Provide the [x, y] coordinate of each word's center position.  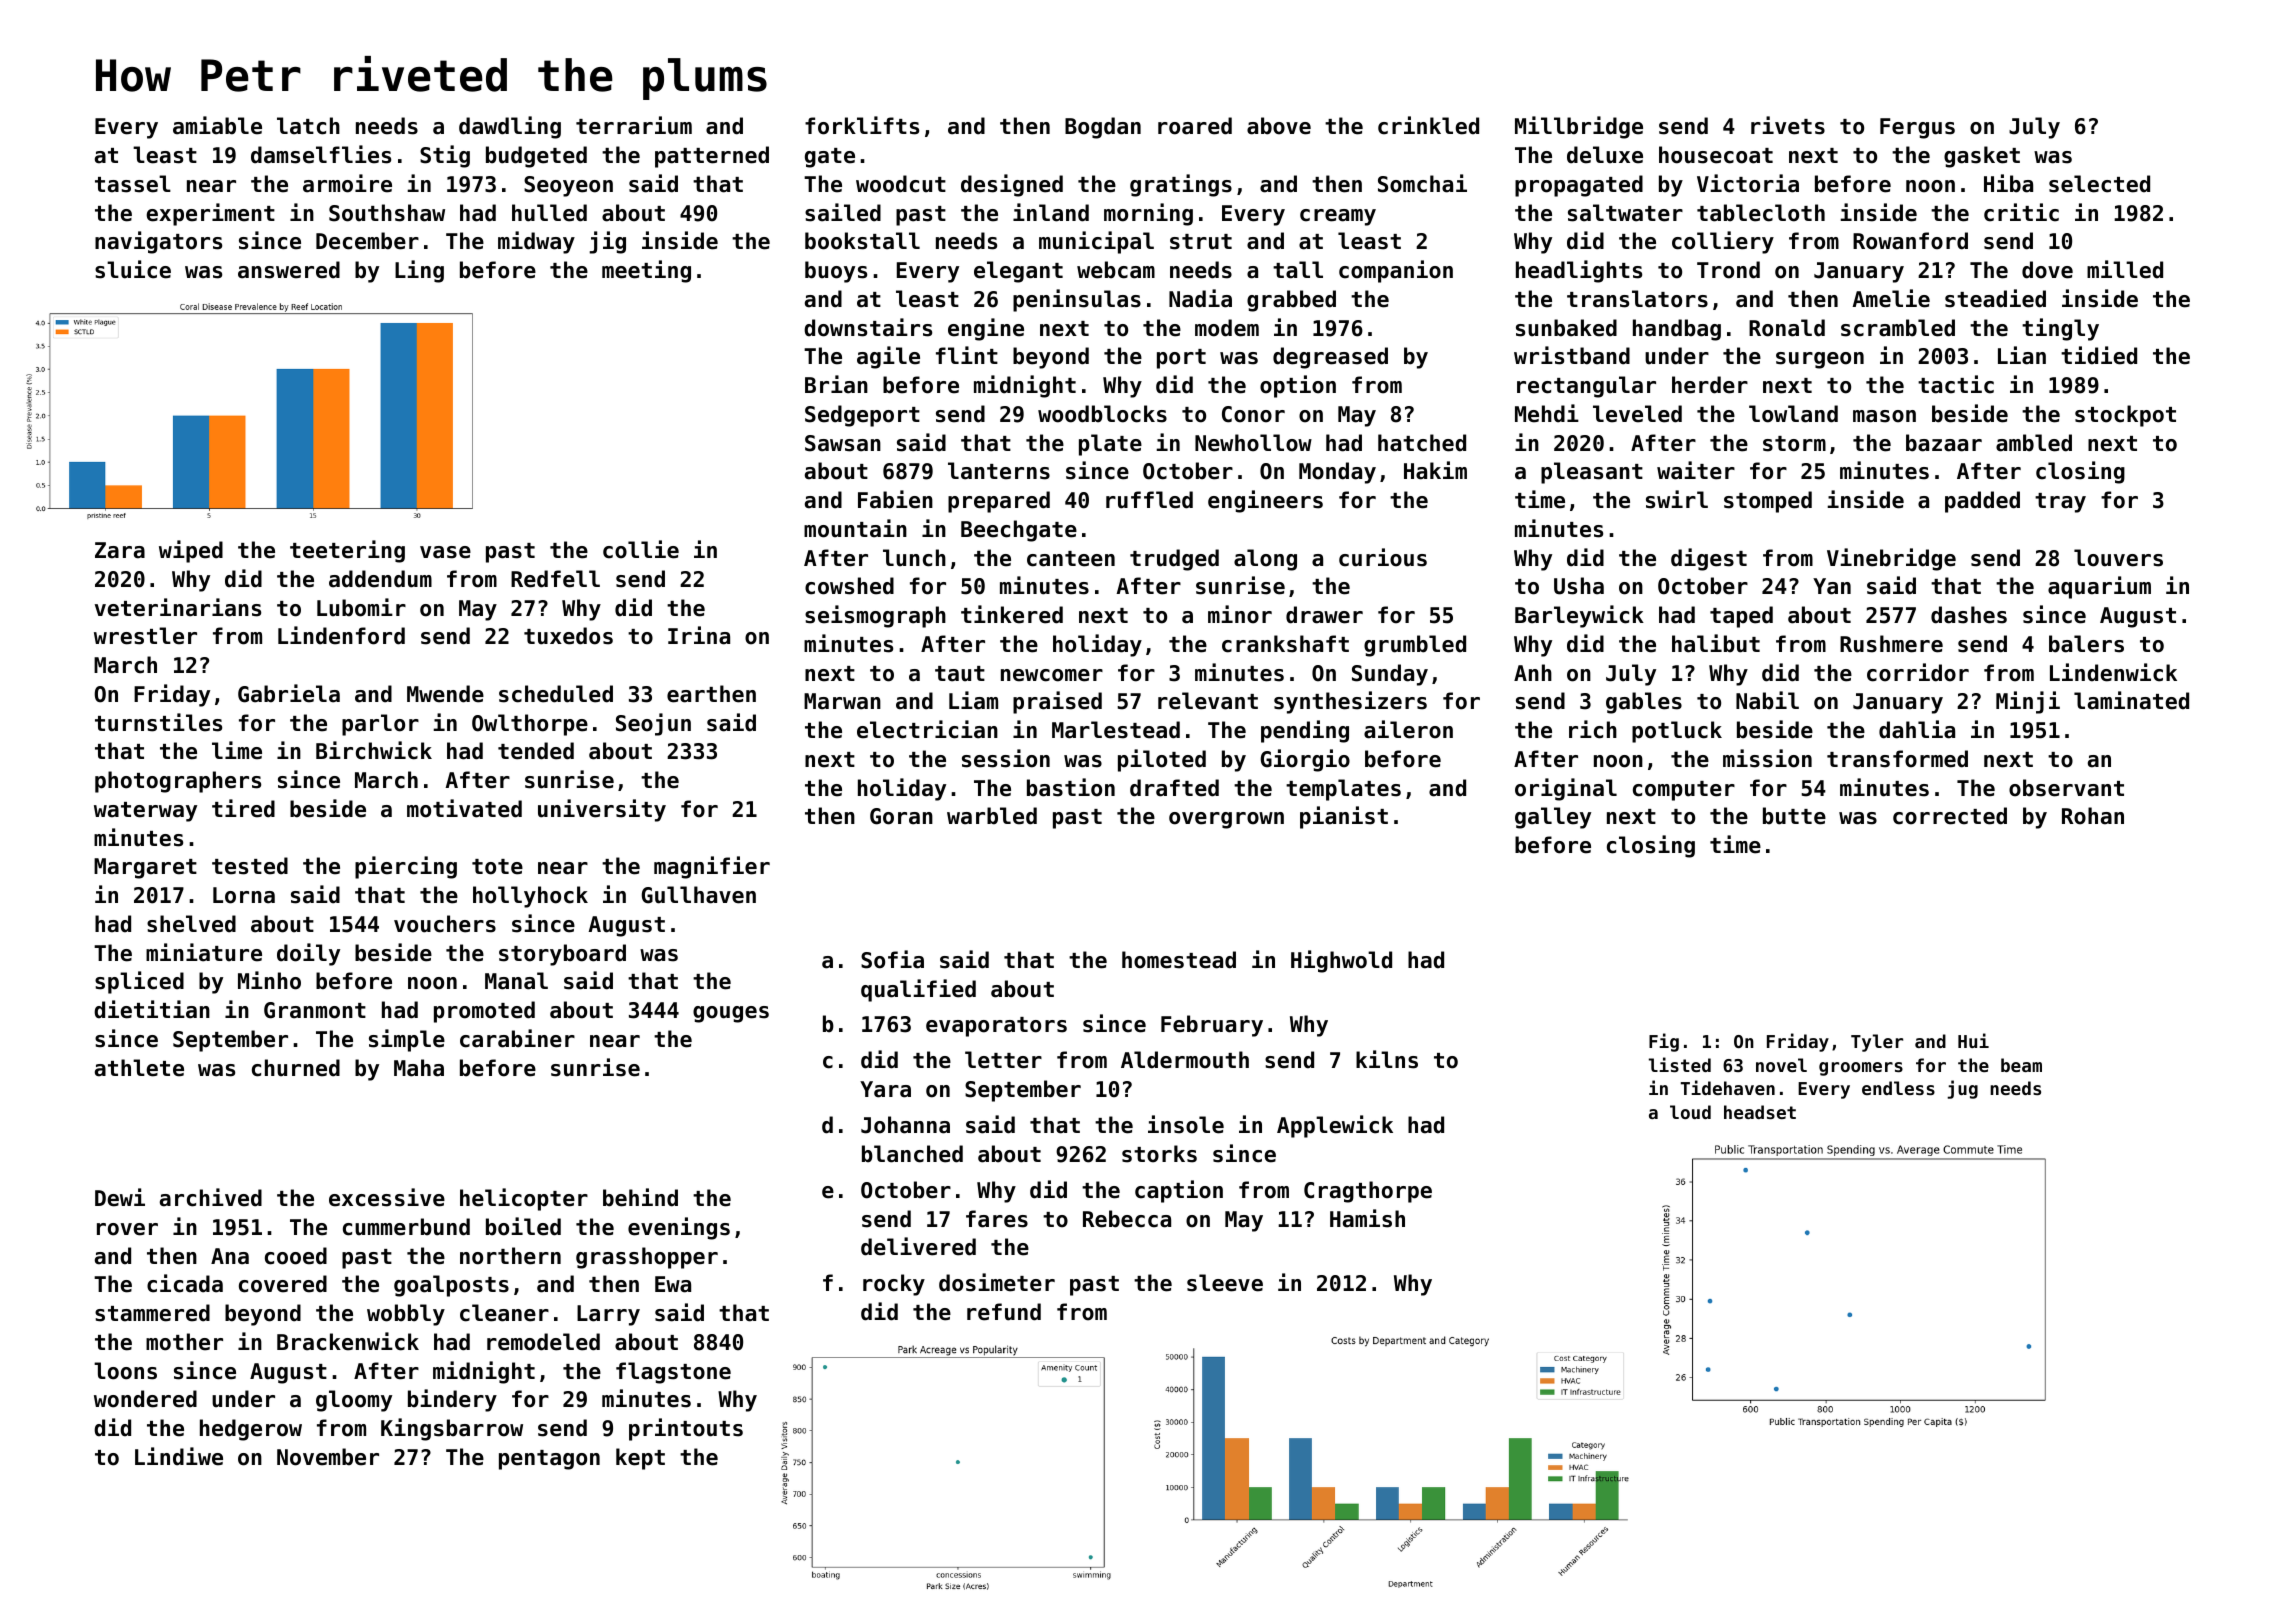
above [1279, 126]
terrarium [634, 125]
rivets [1788, 125]
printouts [686, 1429]
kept [640, 1459]
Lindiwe [179, 1456]
